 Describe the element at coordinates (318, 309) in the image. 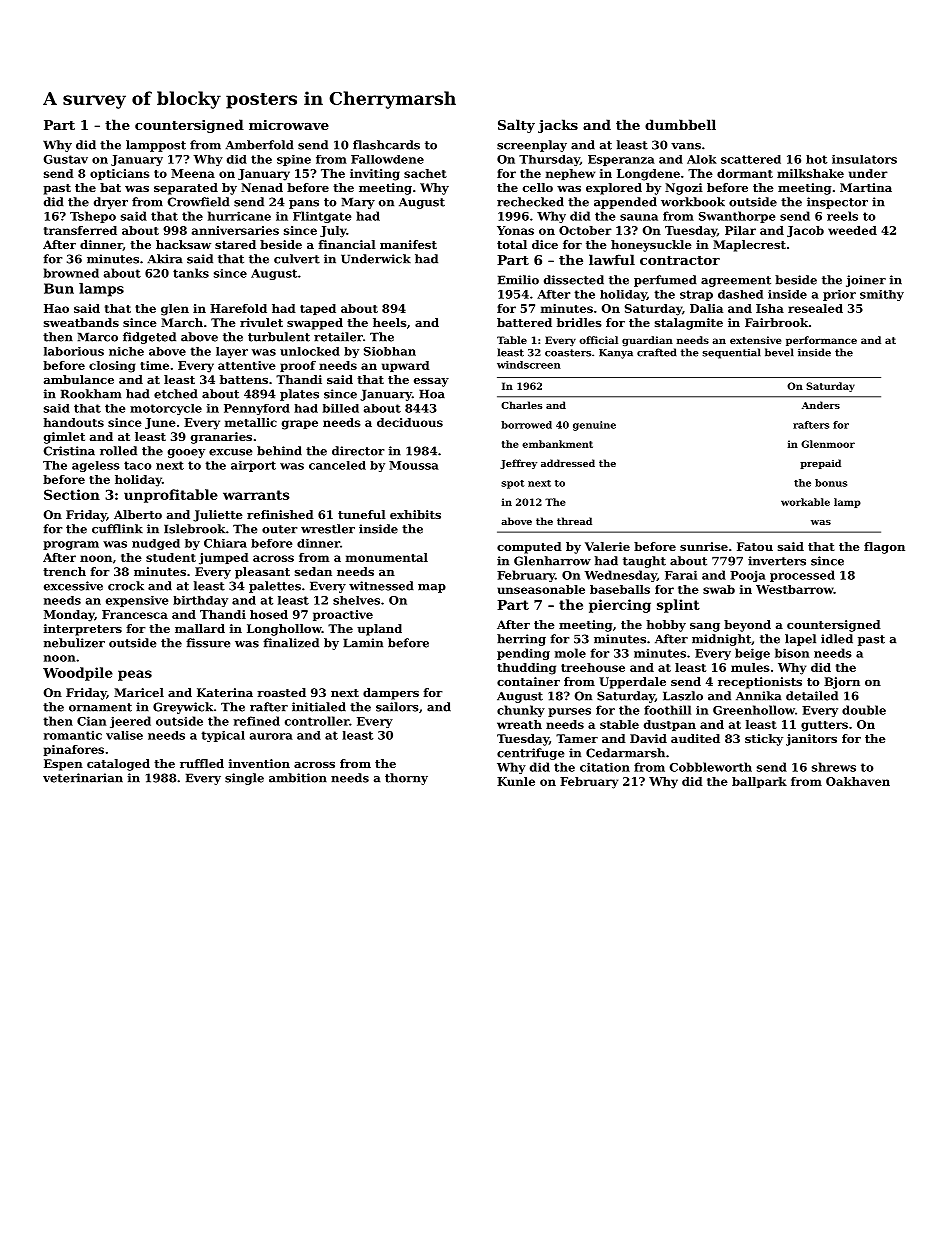

I see `taped` at that location.
